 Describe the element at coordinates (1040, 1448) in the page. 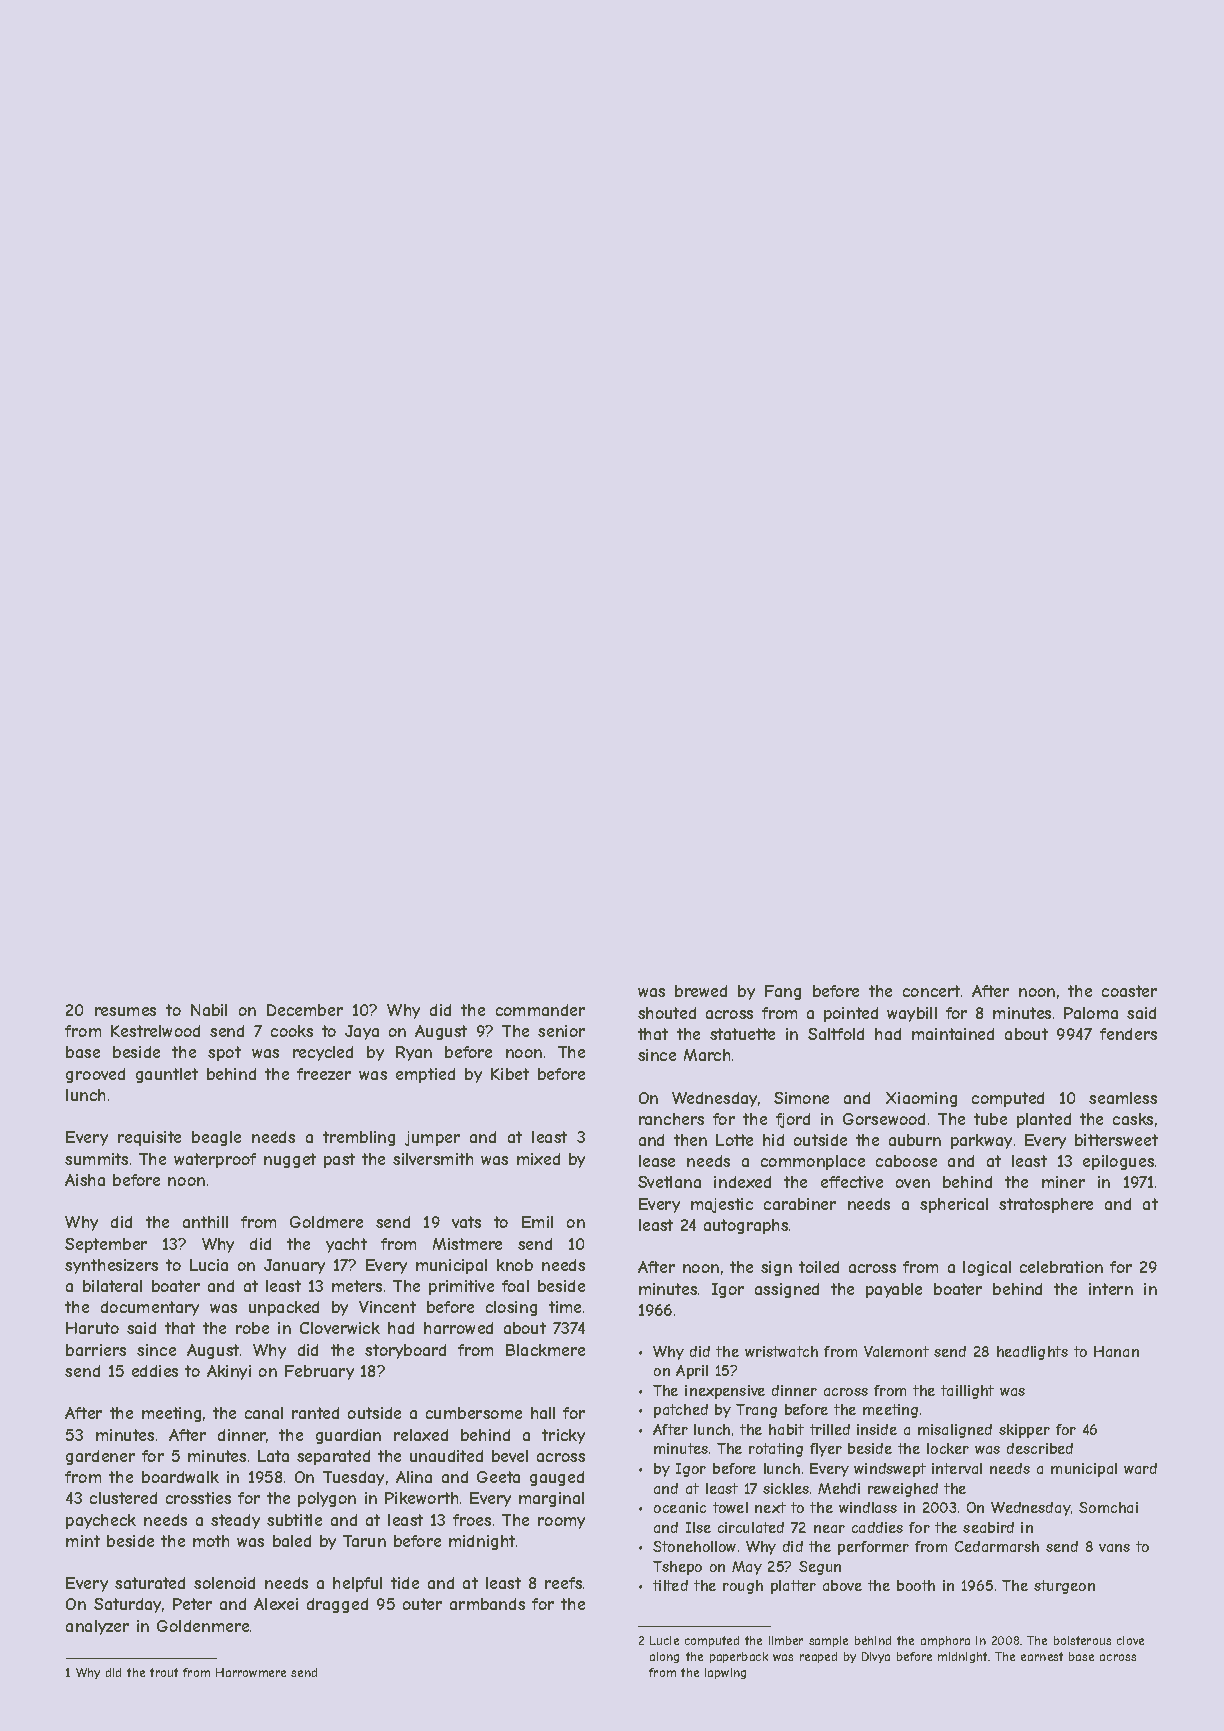

I see `described` at that location.
